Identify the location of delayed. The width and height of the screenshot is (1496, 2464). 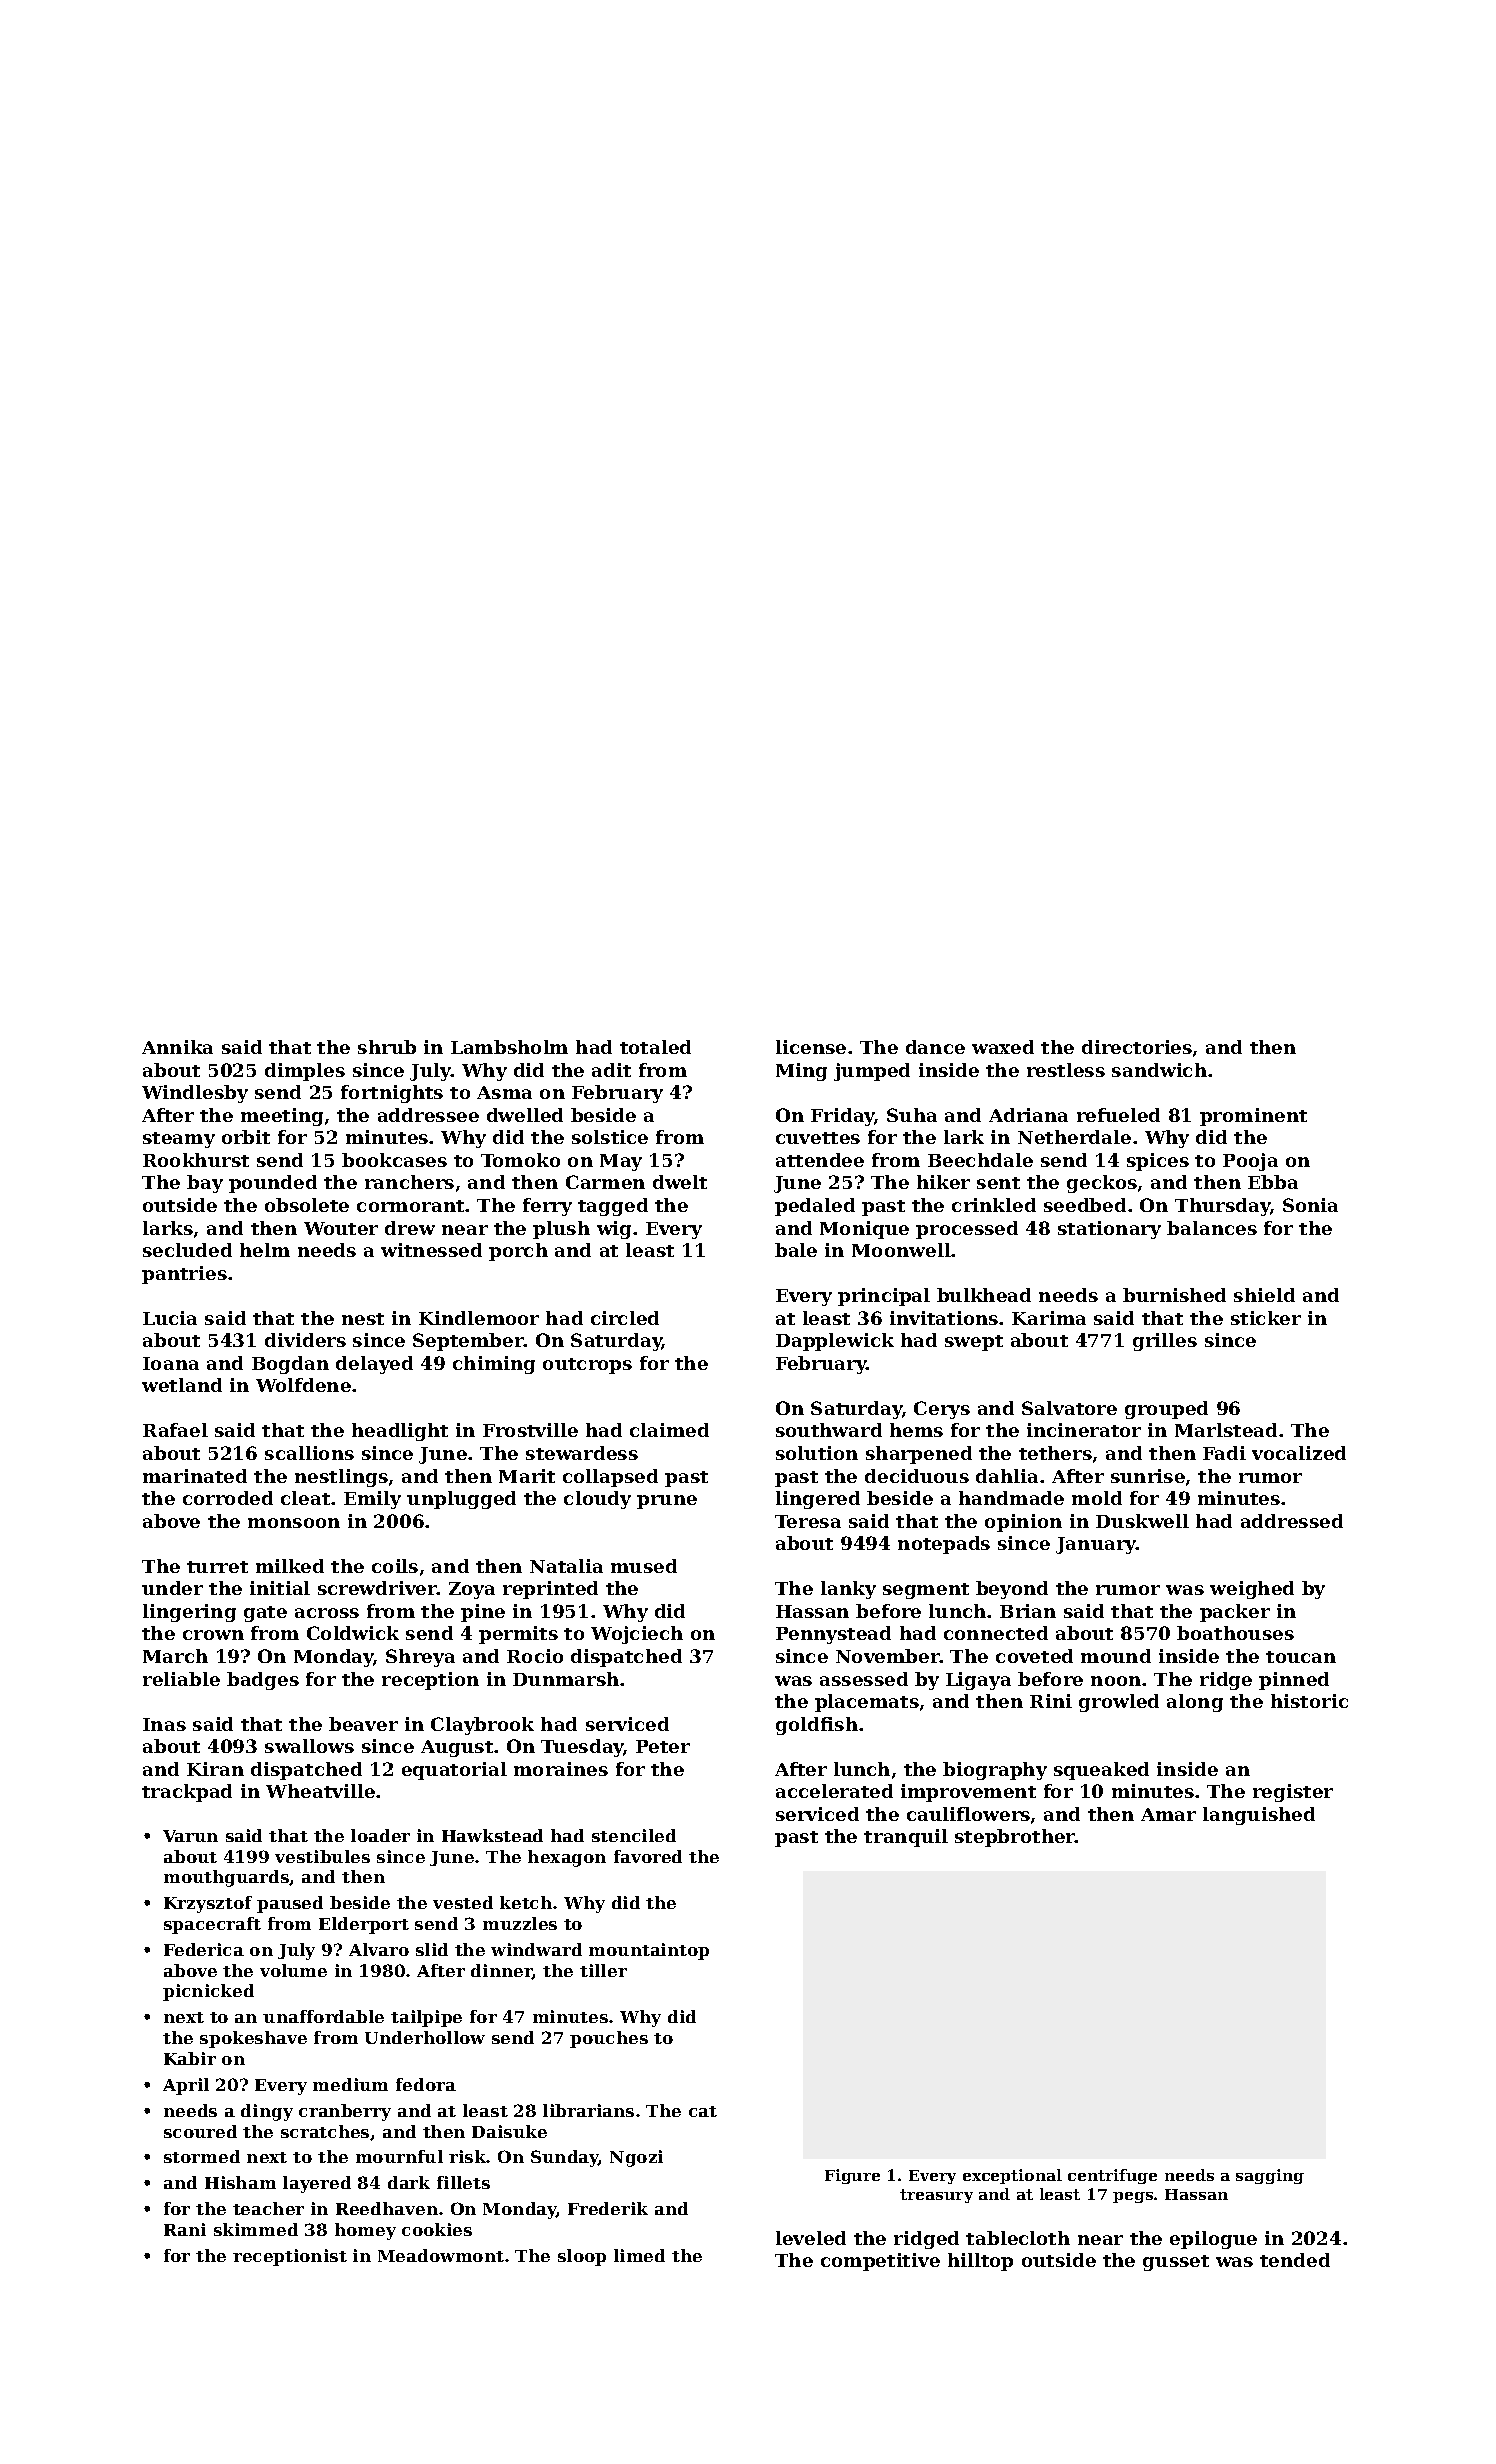
(374, 1365).
